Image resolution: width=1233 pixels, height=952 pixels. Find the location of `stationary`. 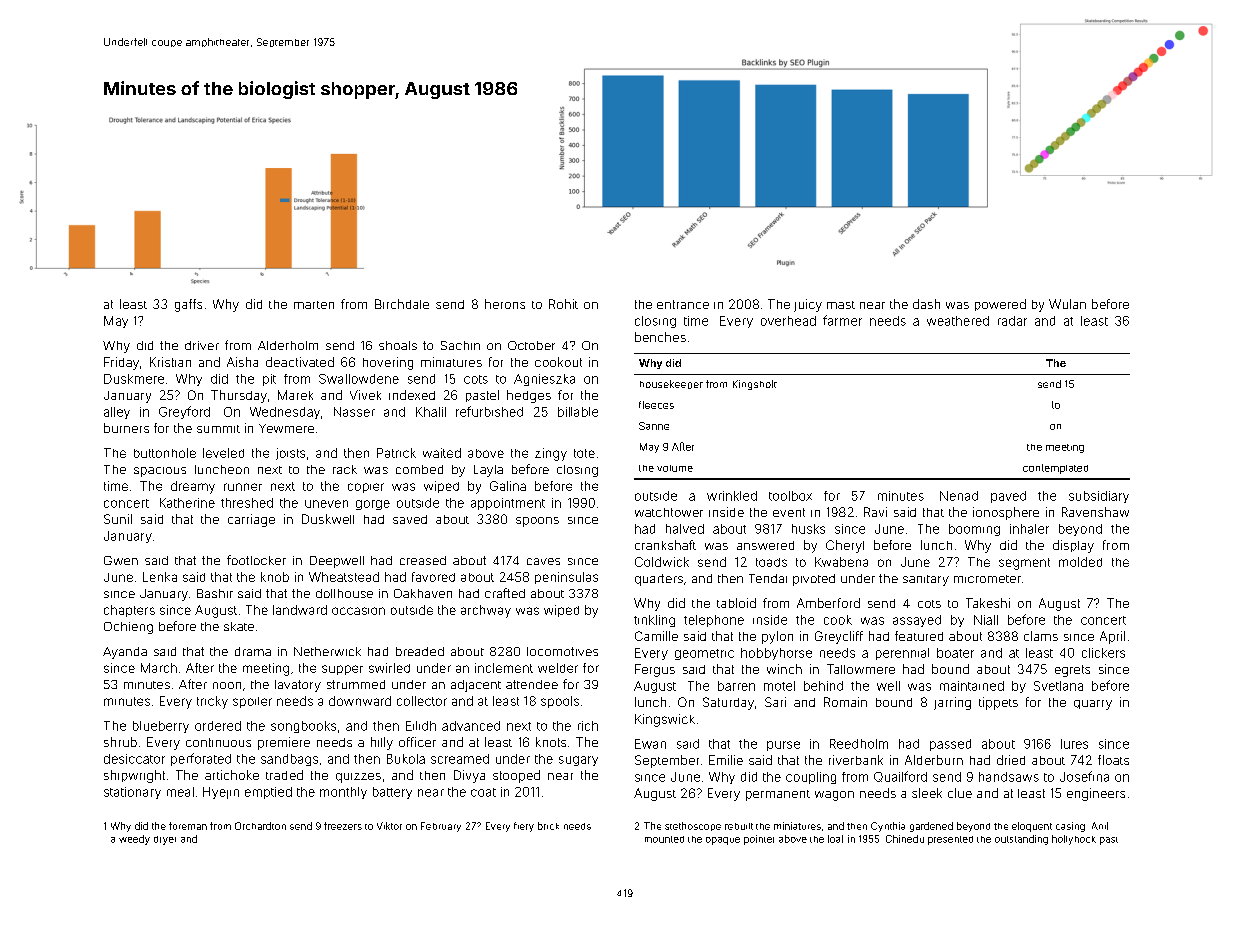

stationary is located at coordinates (132, 793).
